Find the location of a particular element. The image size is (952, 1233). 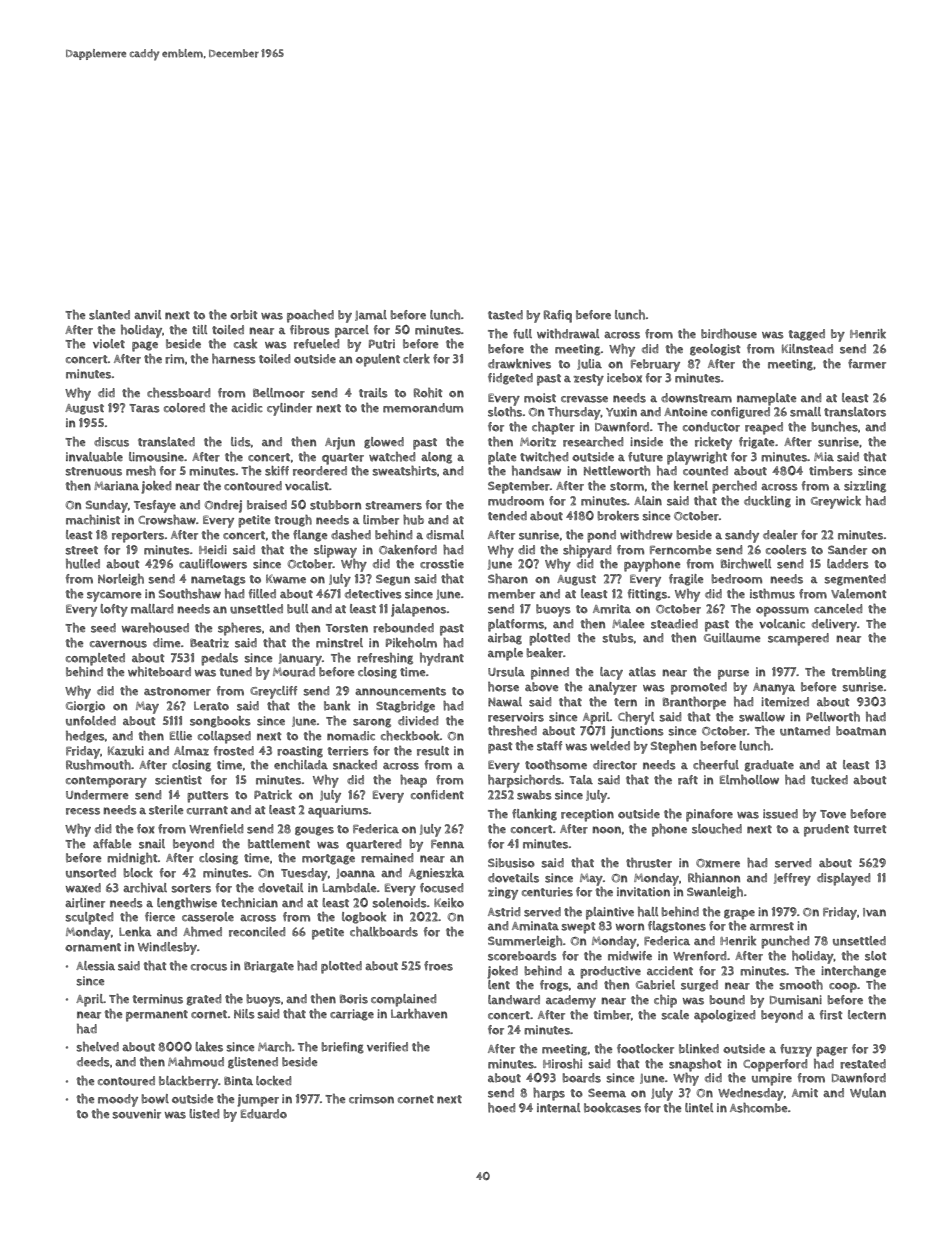

Antoine is located at coordinates (686, 412).
